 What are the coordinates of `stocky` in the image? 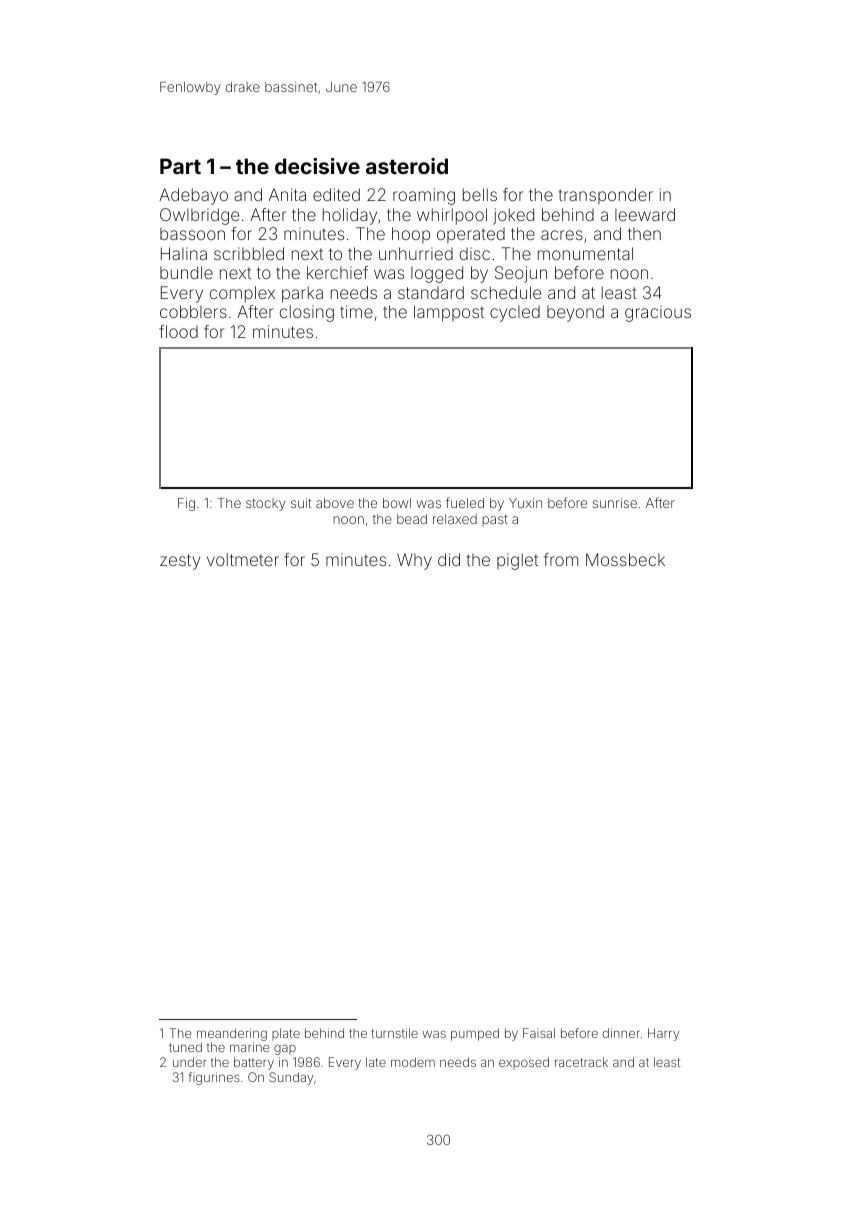 It's located at (265, 504).
